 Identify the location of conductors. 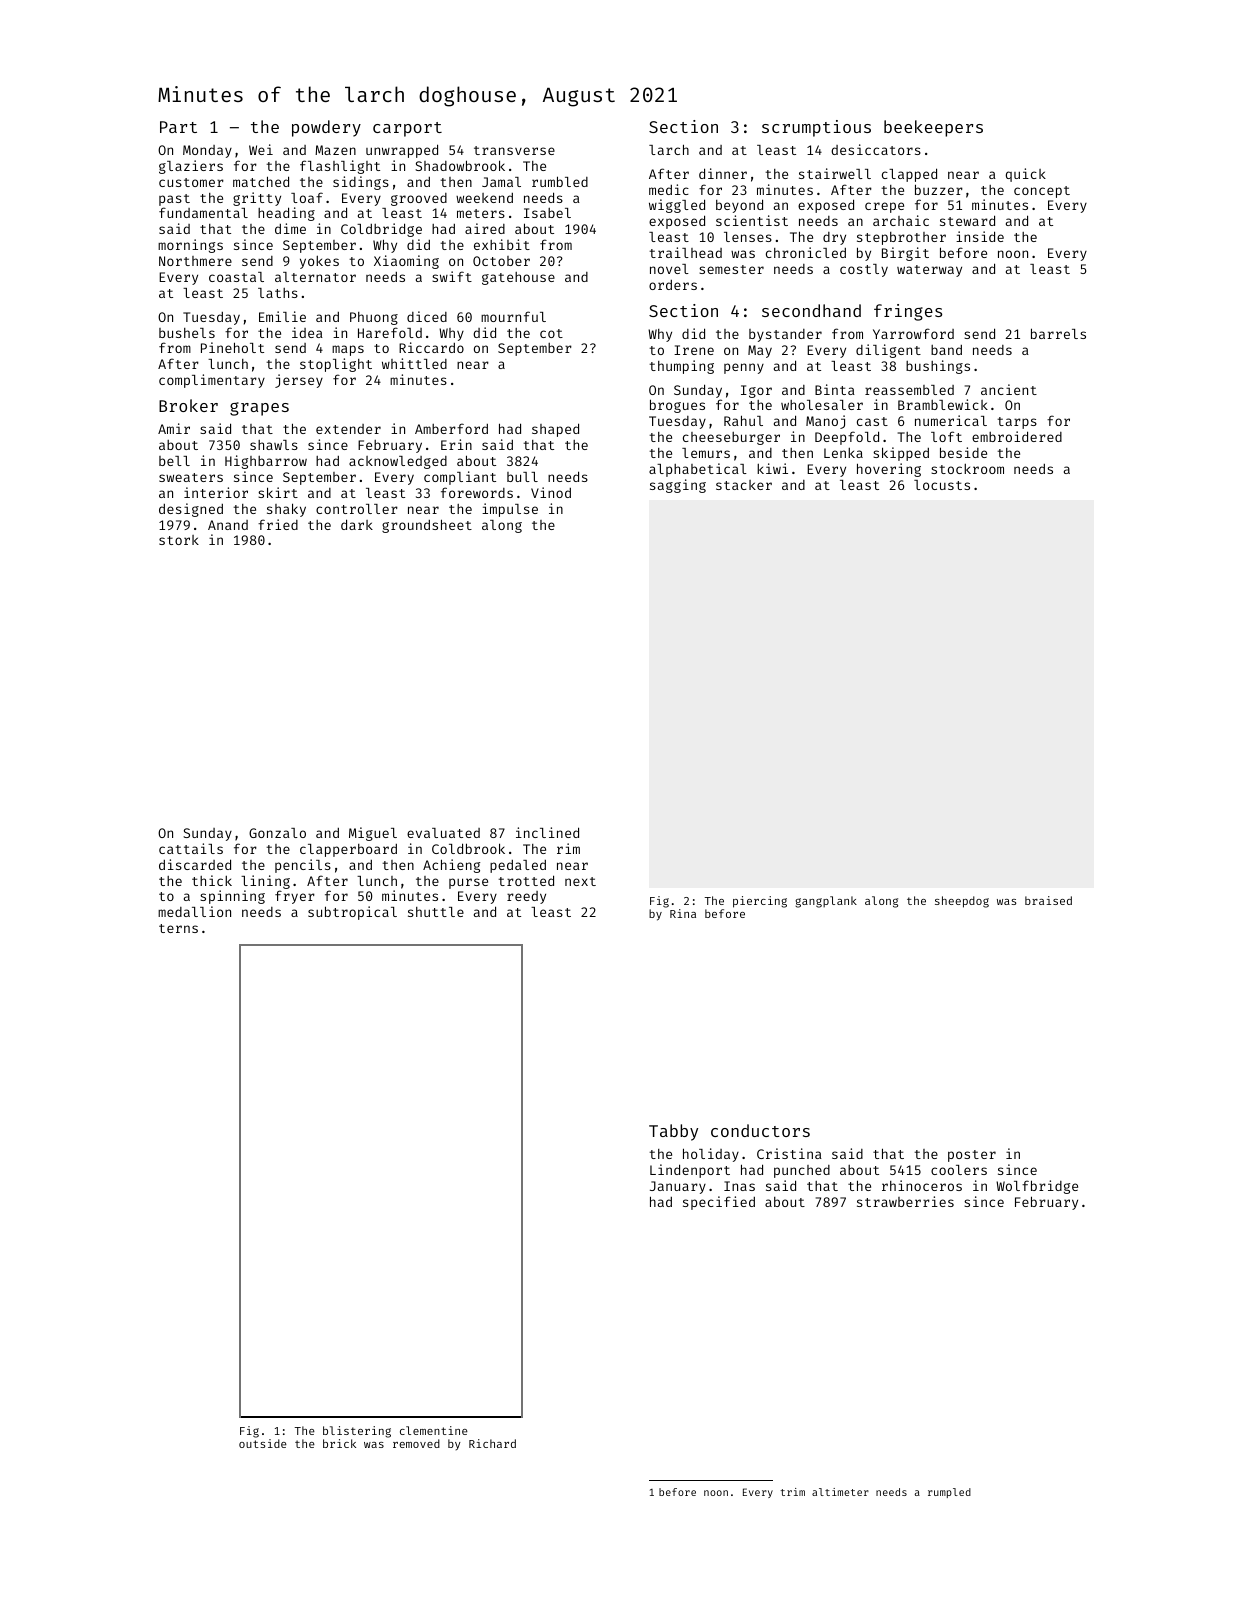
(760, 1130).
